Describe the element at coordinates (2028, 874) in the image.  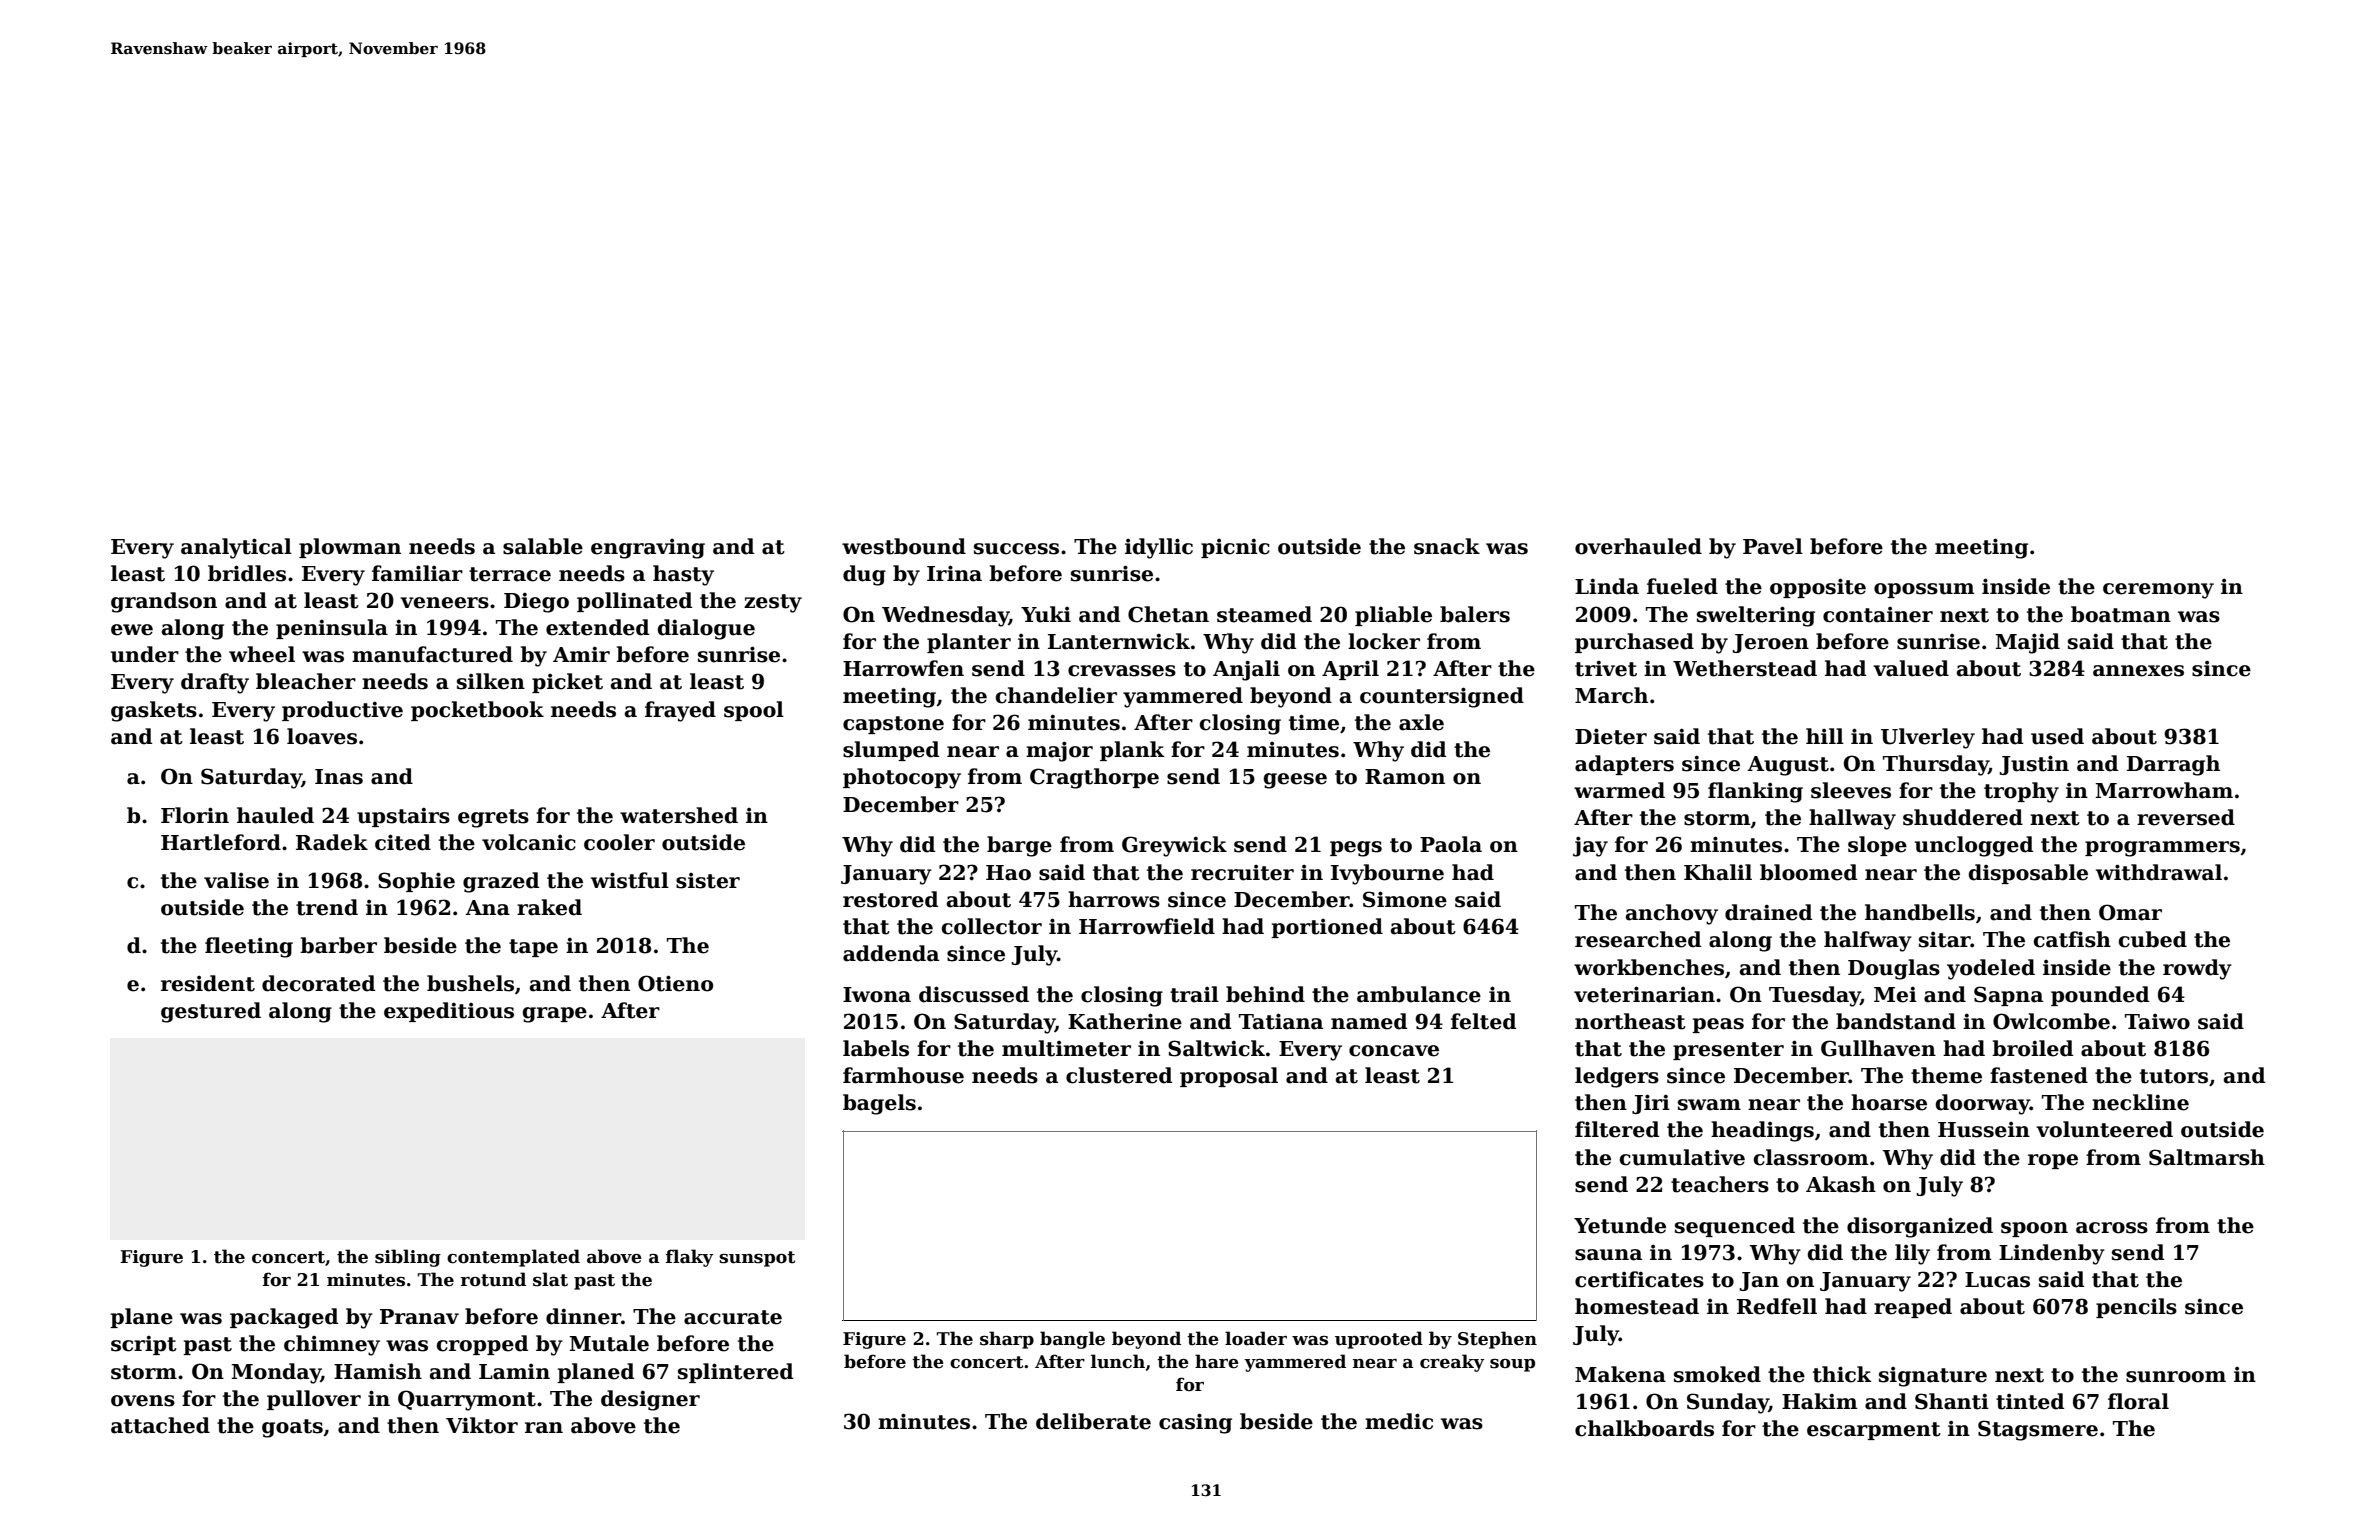
I see `disposable` at that location.
